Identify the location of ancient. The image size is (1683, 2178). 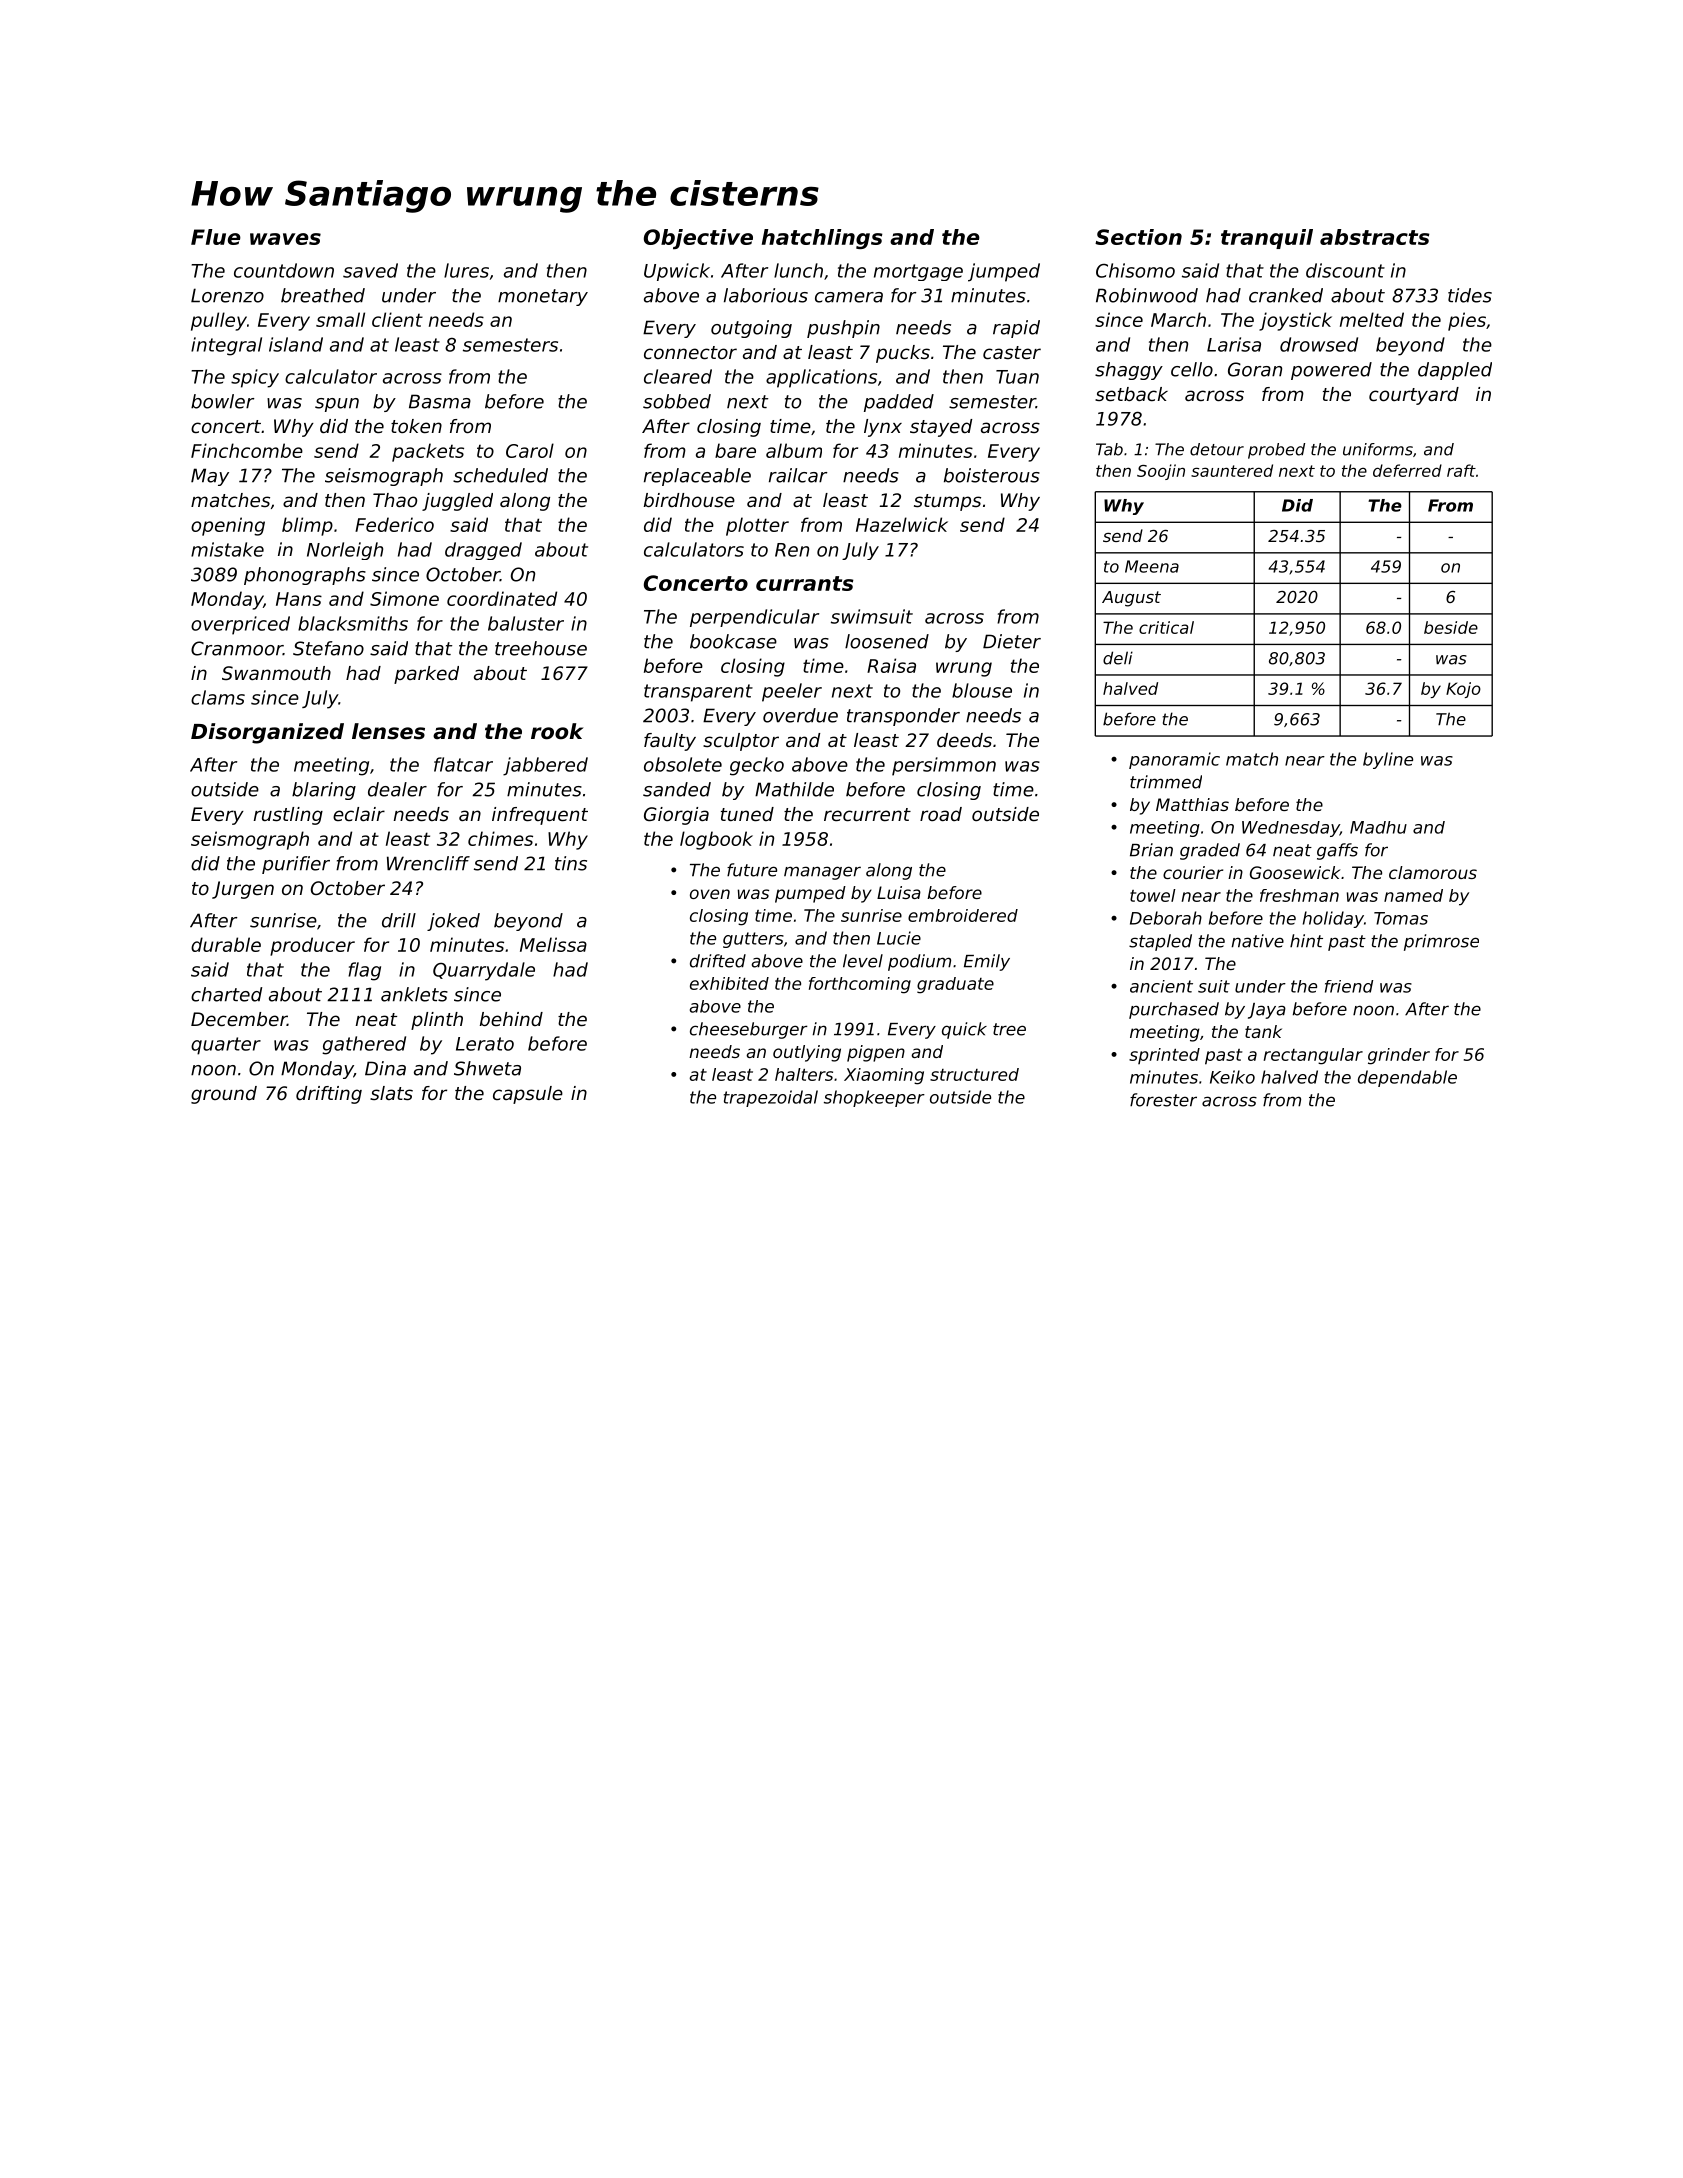
(1161, 986).
